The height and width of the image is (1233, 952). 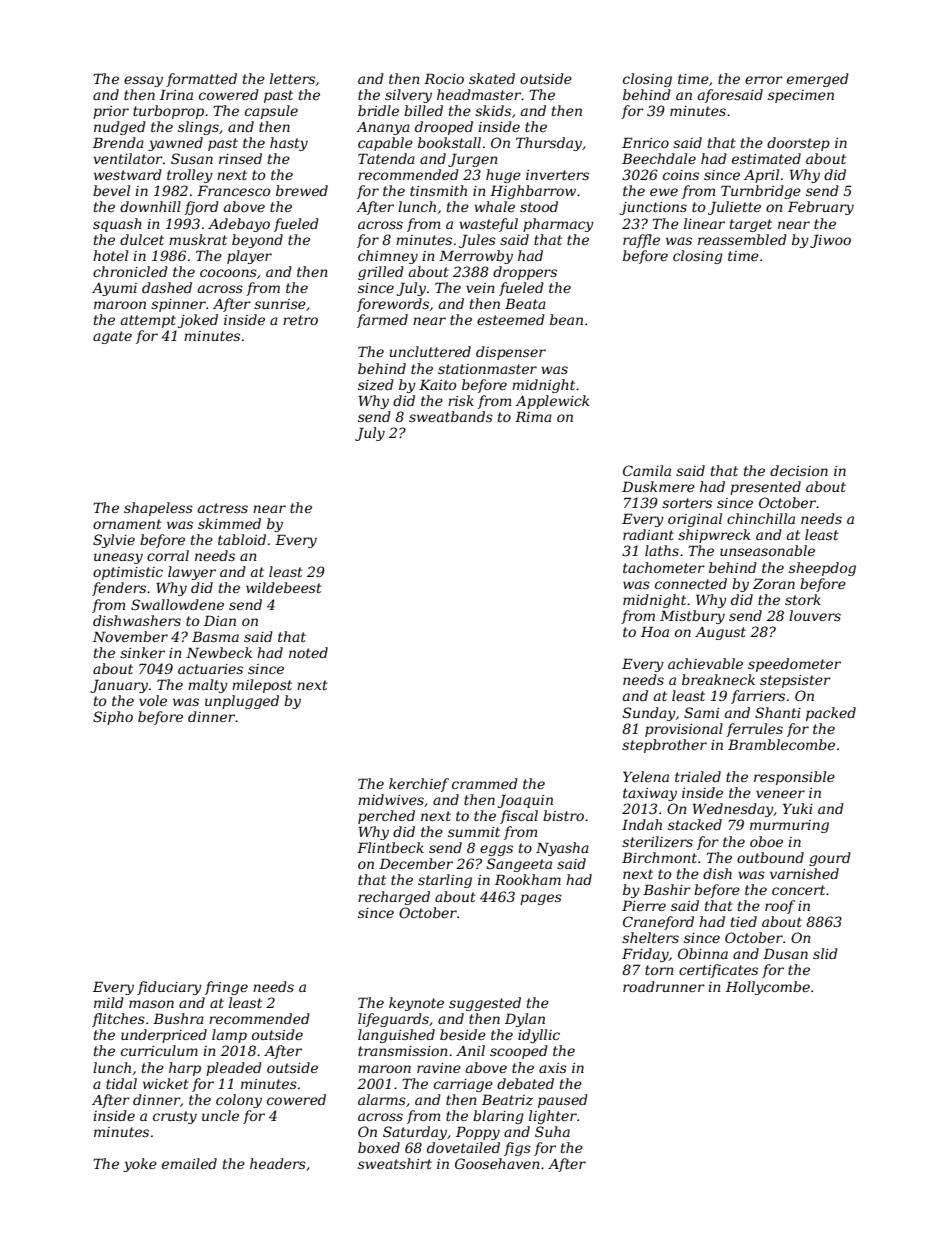 What do you see at coordinates (117, 225) in the image?
I see `squash` at bounding box center [117, 225].
